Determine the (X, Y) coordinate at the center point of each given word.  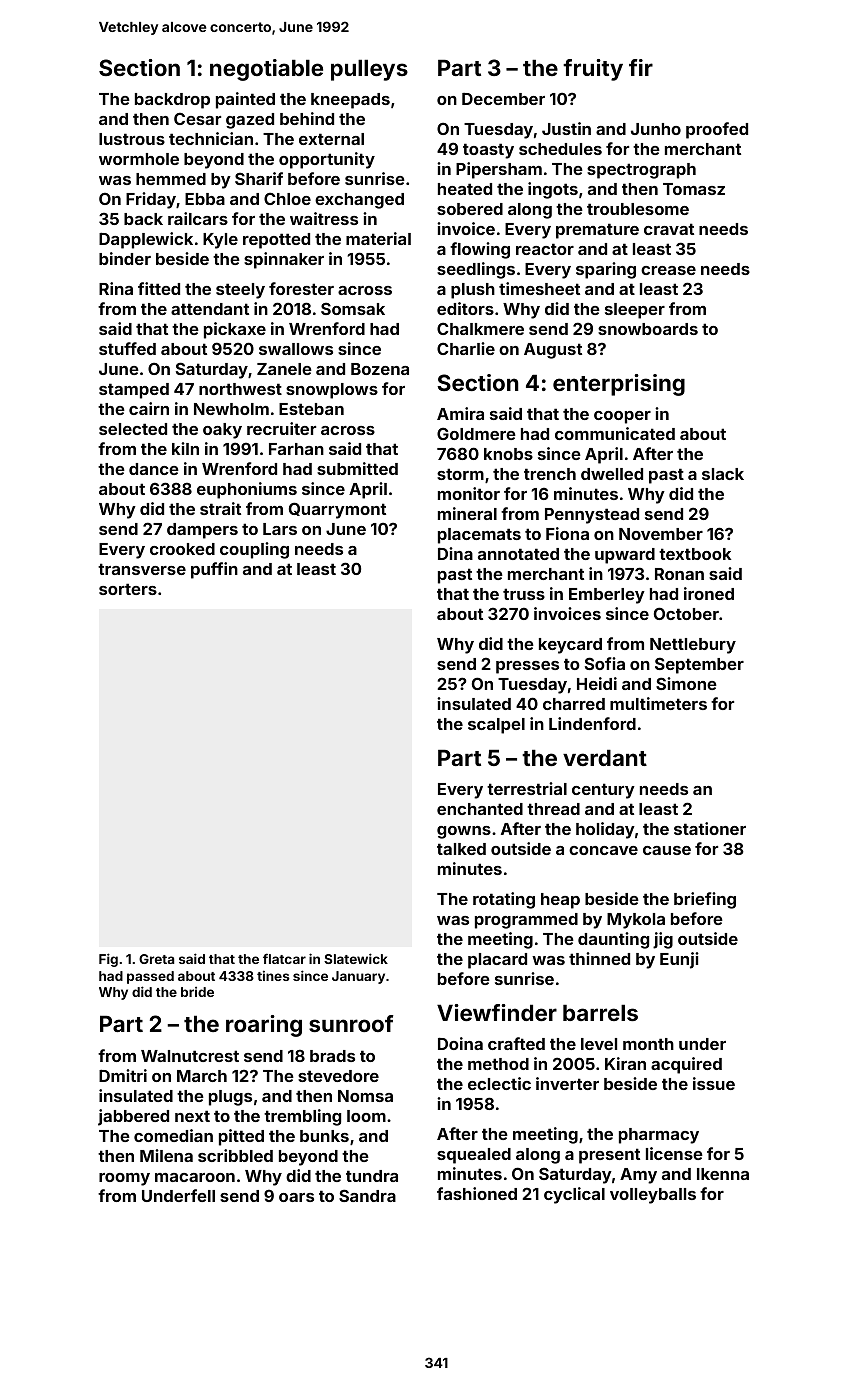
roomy (124, 1179)
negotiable (266, 70)
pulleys (369, 70)
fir (641, 67)
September (699, 665)
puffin (214, 570)
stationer (710, 828)
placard (497, 961)
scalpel (496, 726)
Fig (108, 960)
